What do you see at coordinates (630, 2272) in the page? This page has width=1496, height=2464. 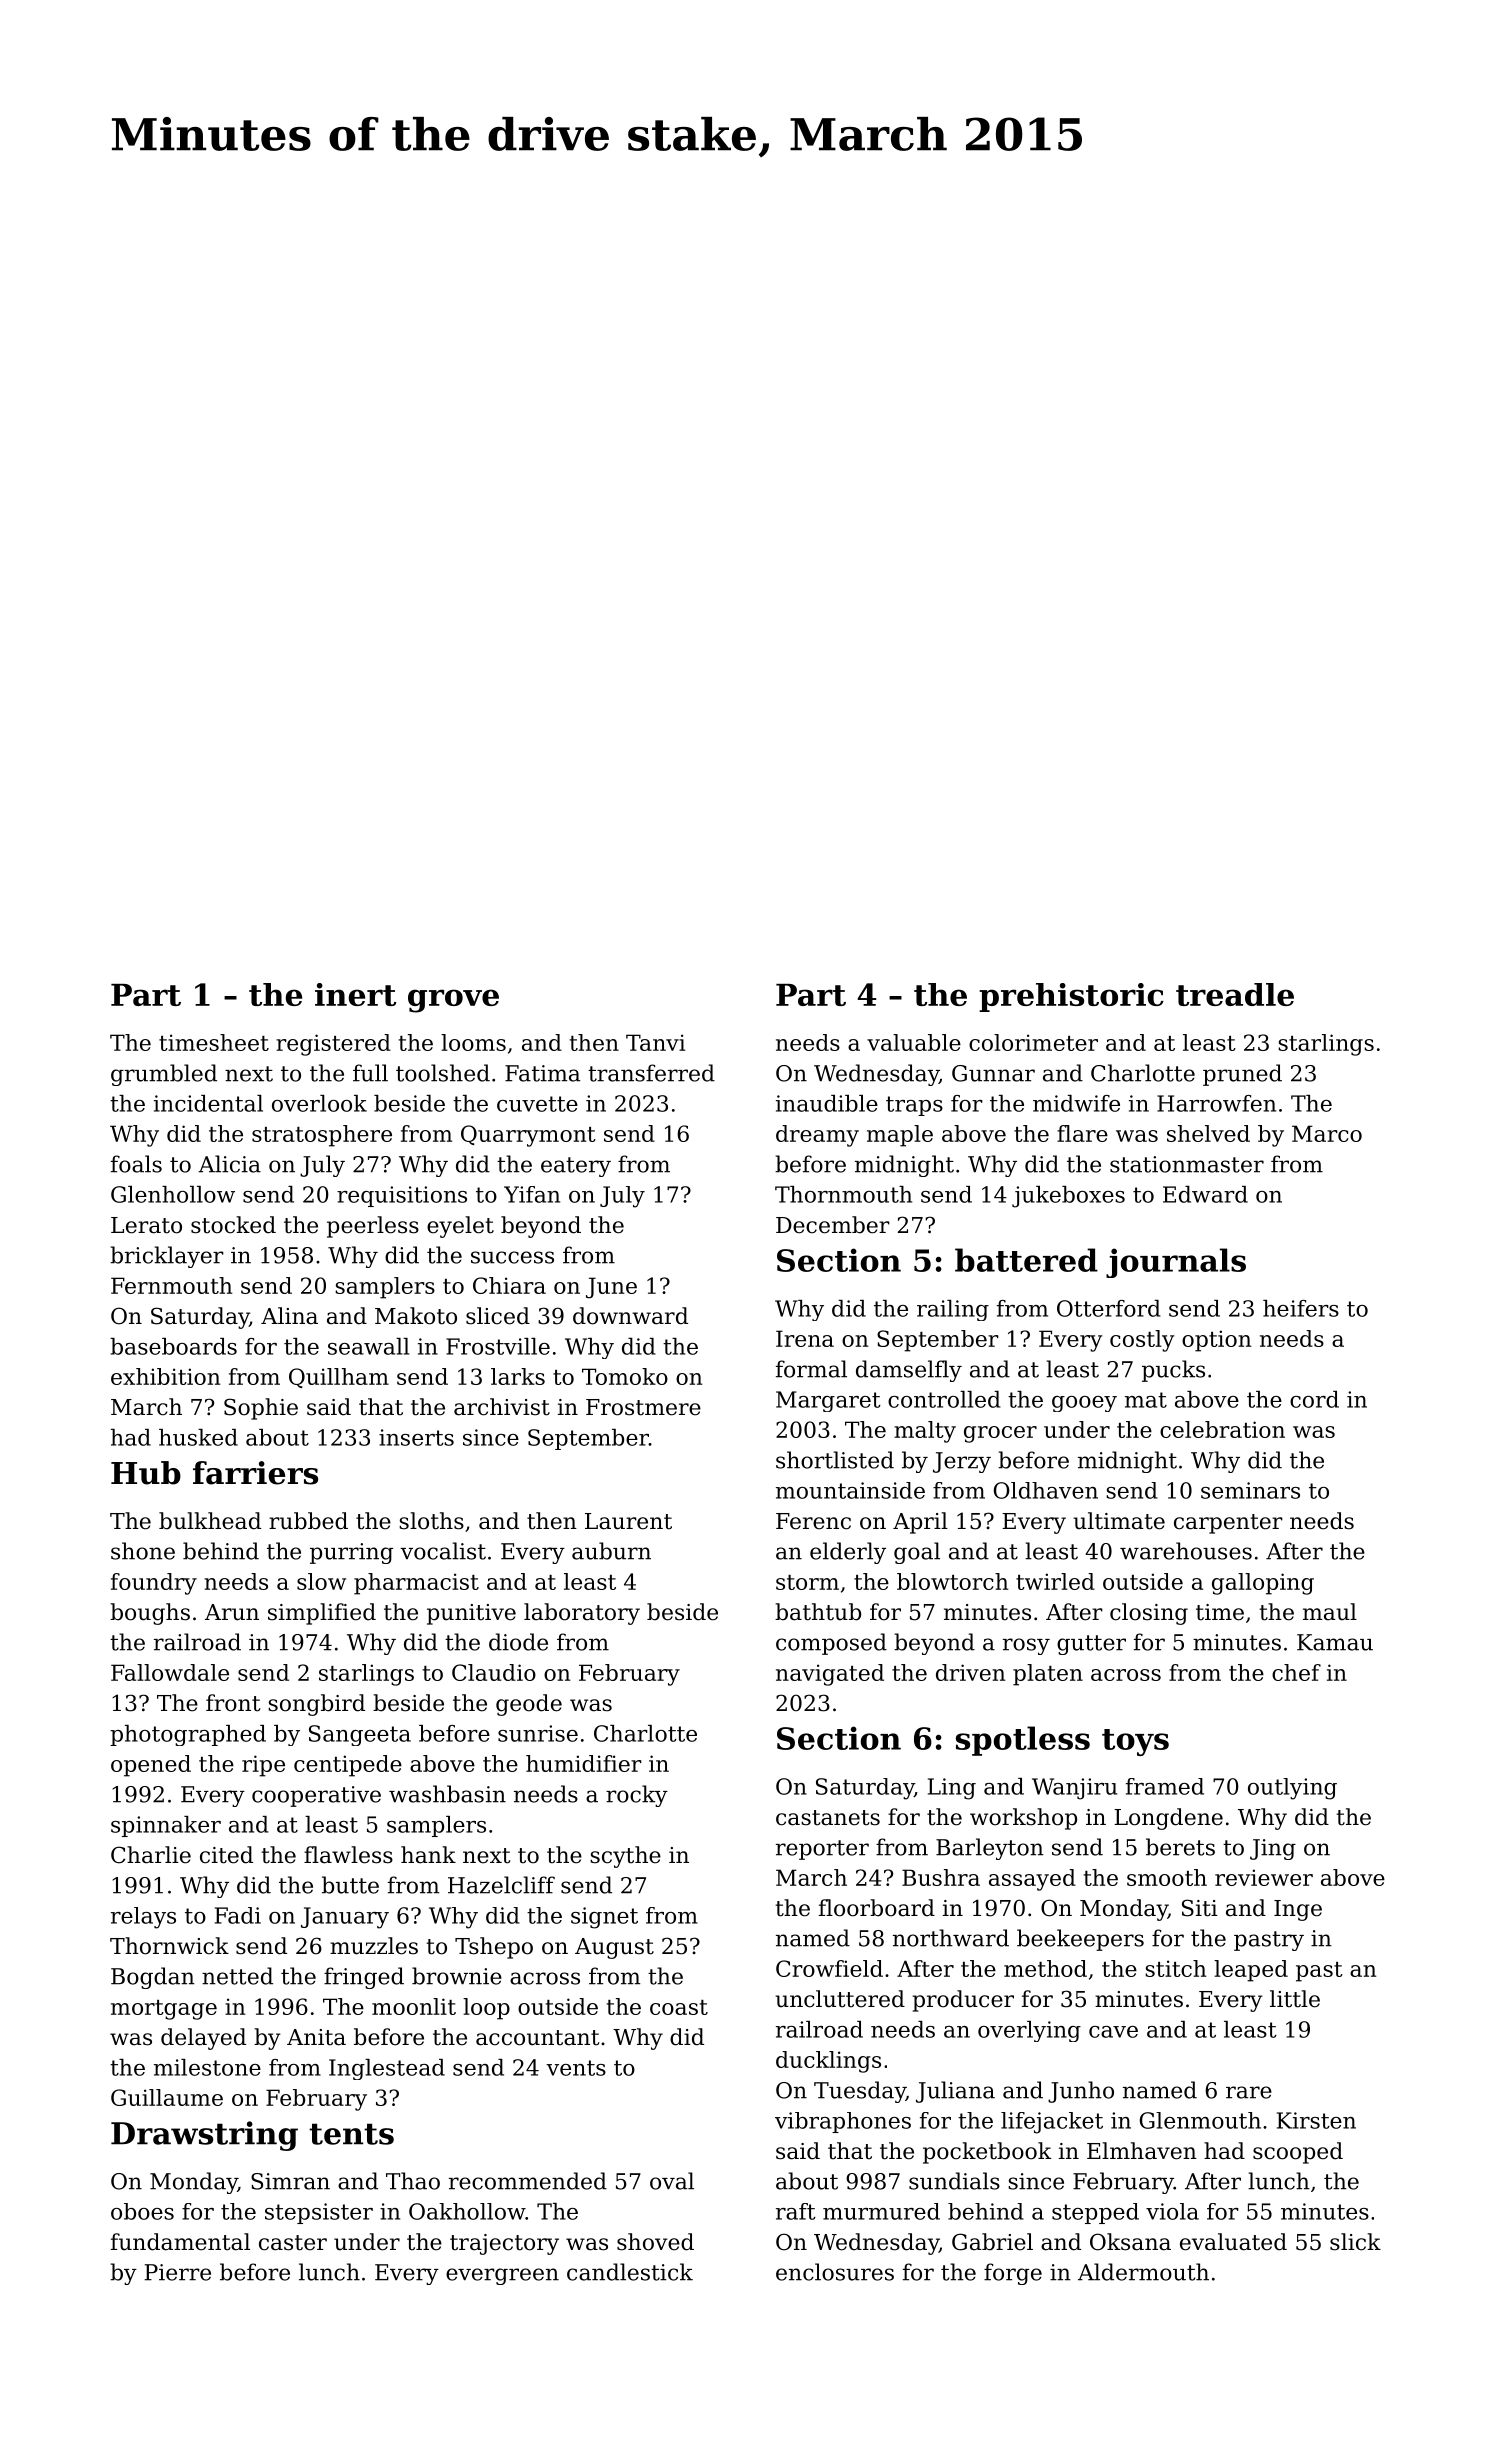 I see `candlestick` at bounding box center [630, 2272].
